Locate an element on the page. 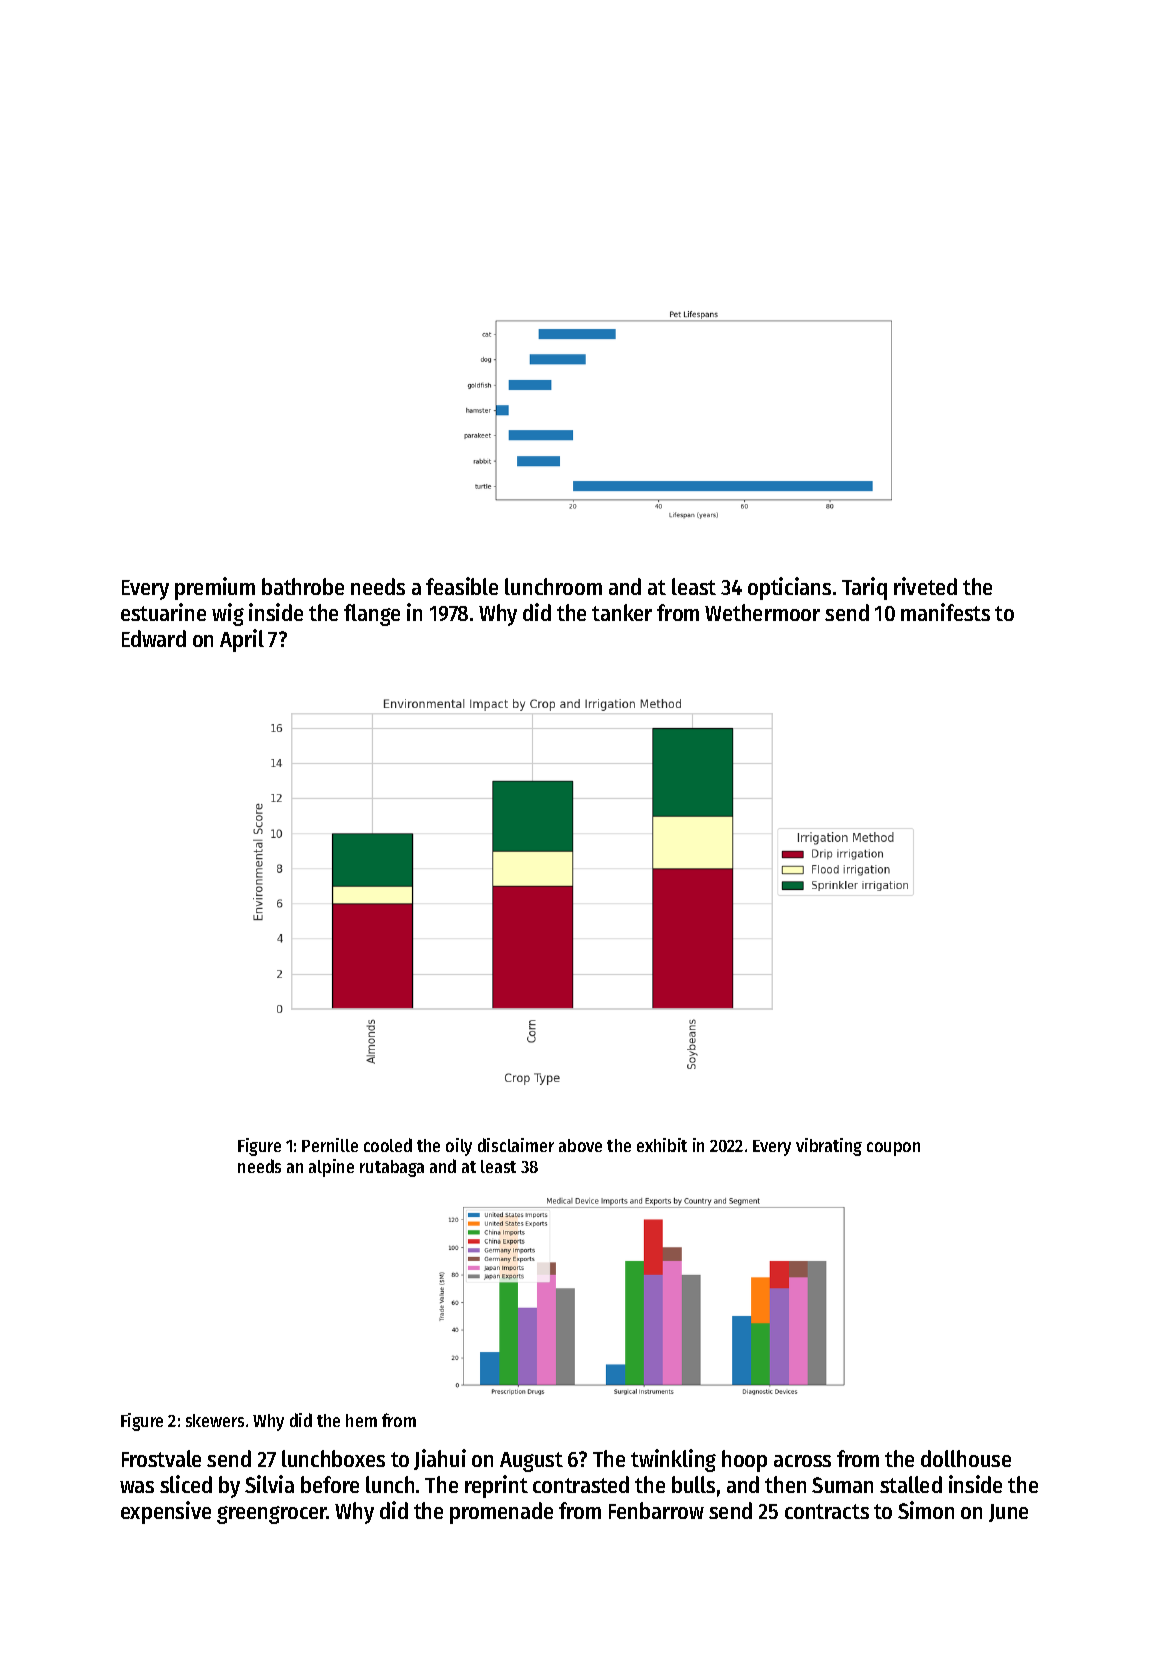 The height and width of the document is (1654, 1165). Silvia is located at coordinates (269, 1484).
